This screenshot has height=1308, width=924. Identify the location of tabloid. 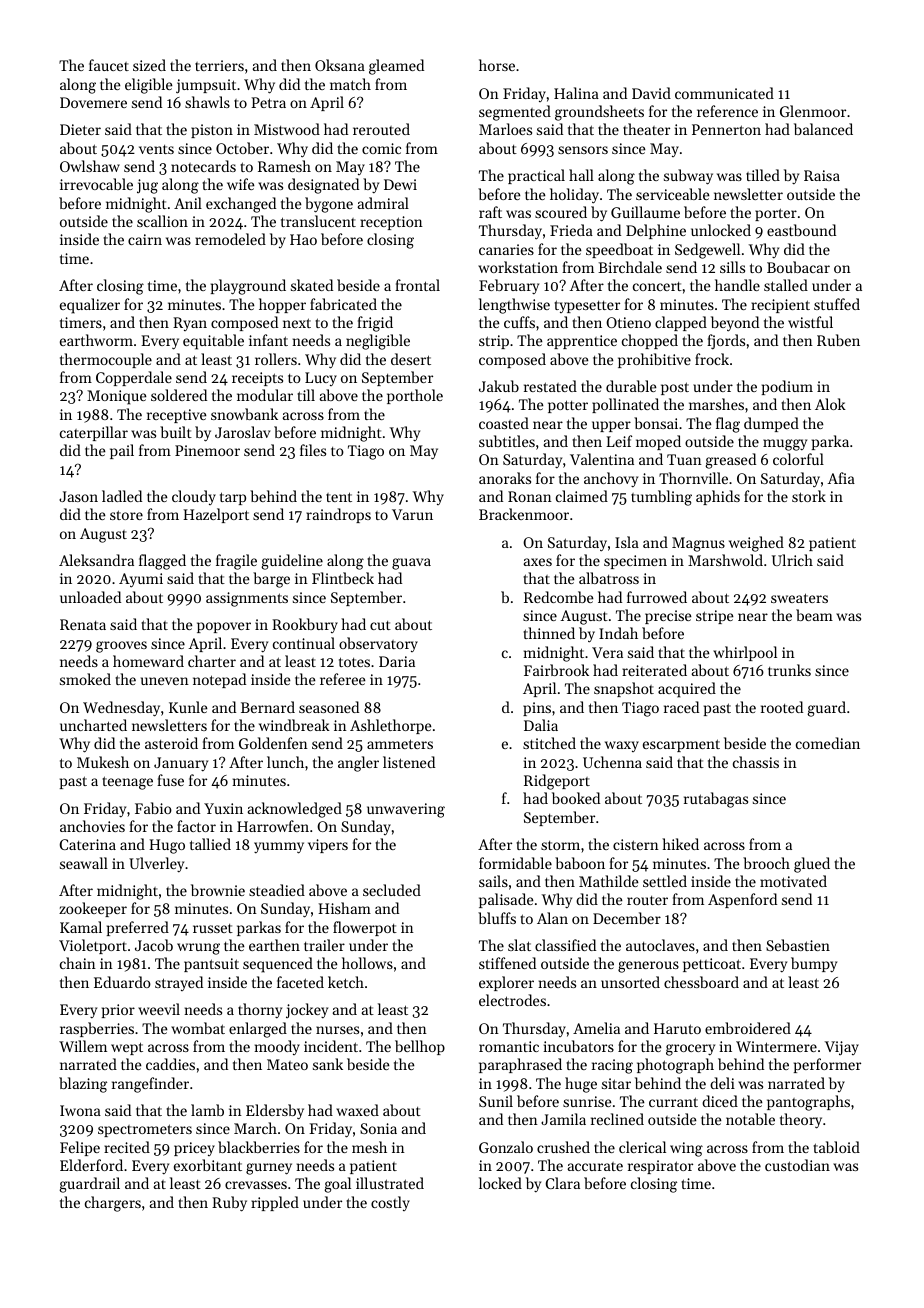
(836, 1147).
